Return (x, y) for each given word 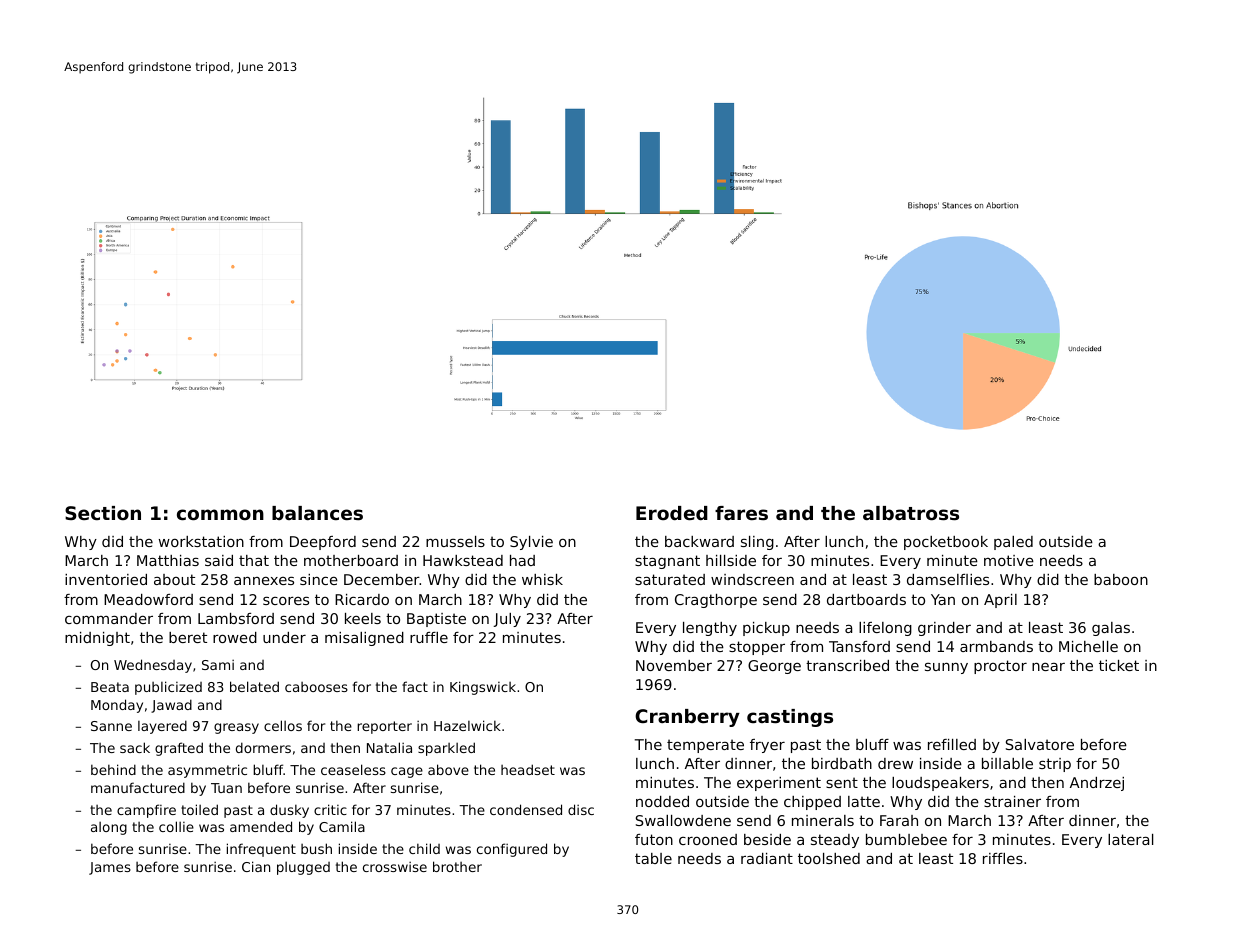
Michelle (1088, 646)
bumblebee (906, 839)
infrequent (261, 850)
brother (457, 866)
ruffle (429, 637)
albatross (911, 513)
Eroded (672, 513)
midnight (97, 639)
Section (103, 513)
